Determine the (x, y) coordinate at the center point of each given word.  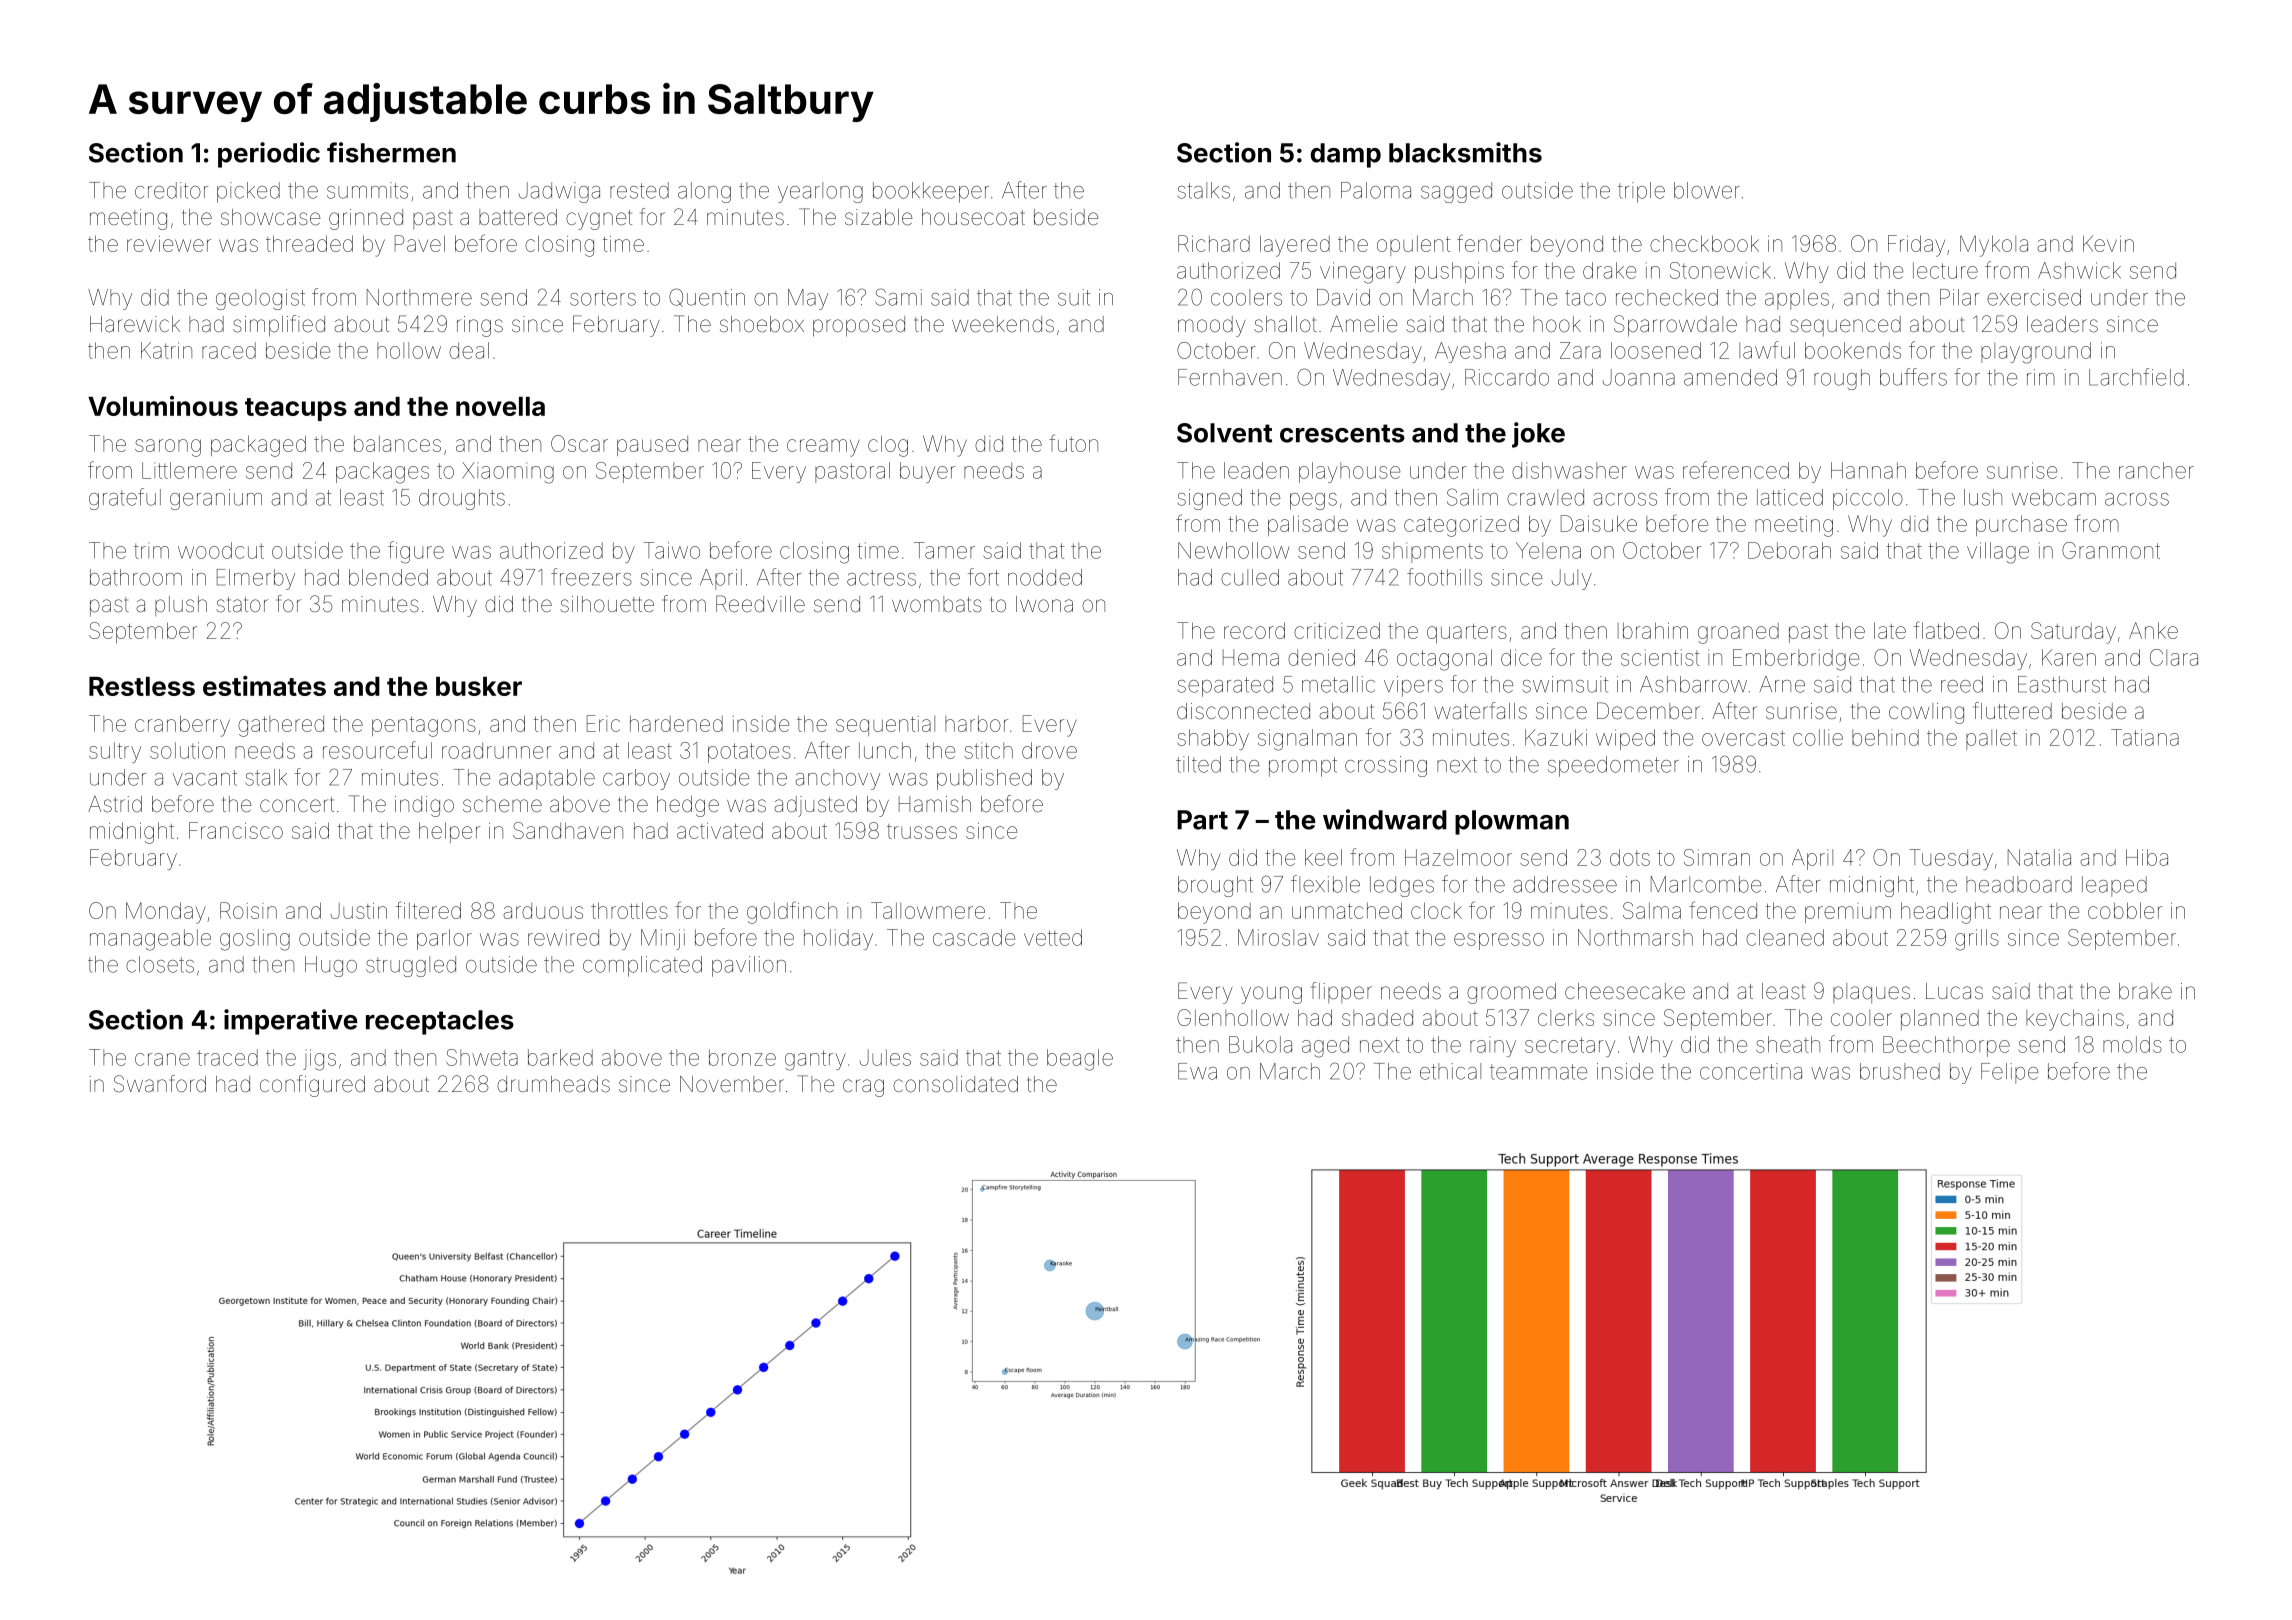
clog (888, 446)
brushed (1900, 1071)
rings (480, 326)
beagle (1080, 1060)
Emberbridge (1796, 660)
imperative (291, 1022)
